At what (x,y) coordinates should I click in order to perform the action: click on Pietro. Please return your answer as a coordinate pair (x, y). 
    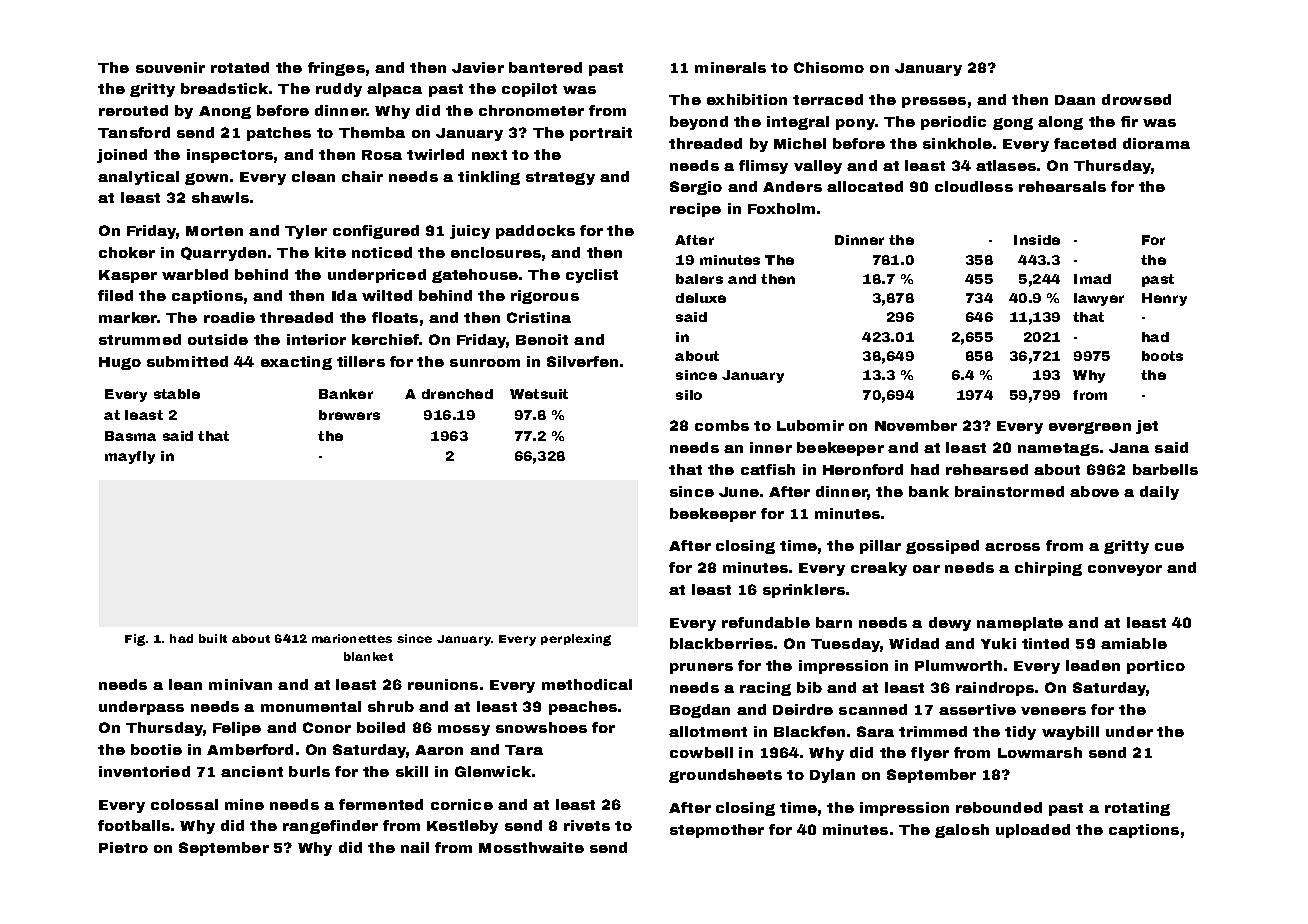
    Looking at the image, I should click on (123, 847).
